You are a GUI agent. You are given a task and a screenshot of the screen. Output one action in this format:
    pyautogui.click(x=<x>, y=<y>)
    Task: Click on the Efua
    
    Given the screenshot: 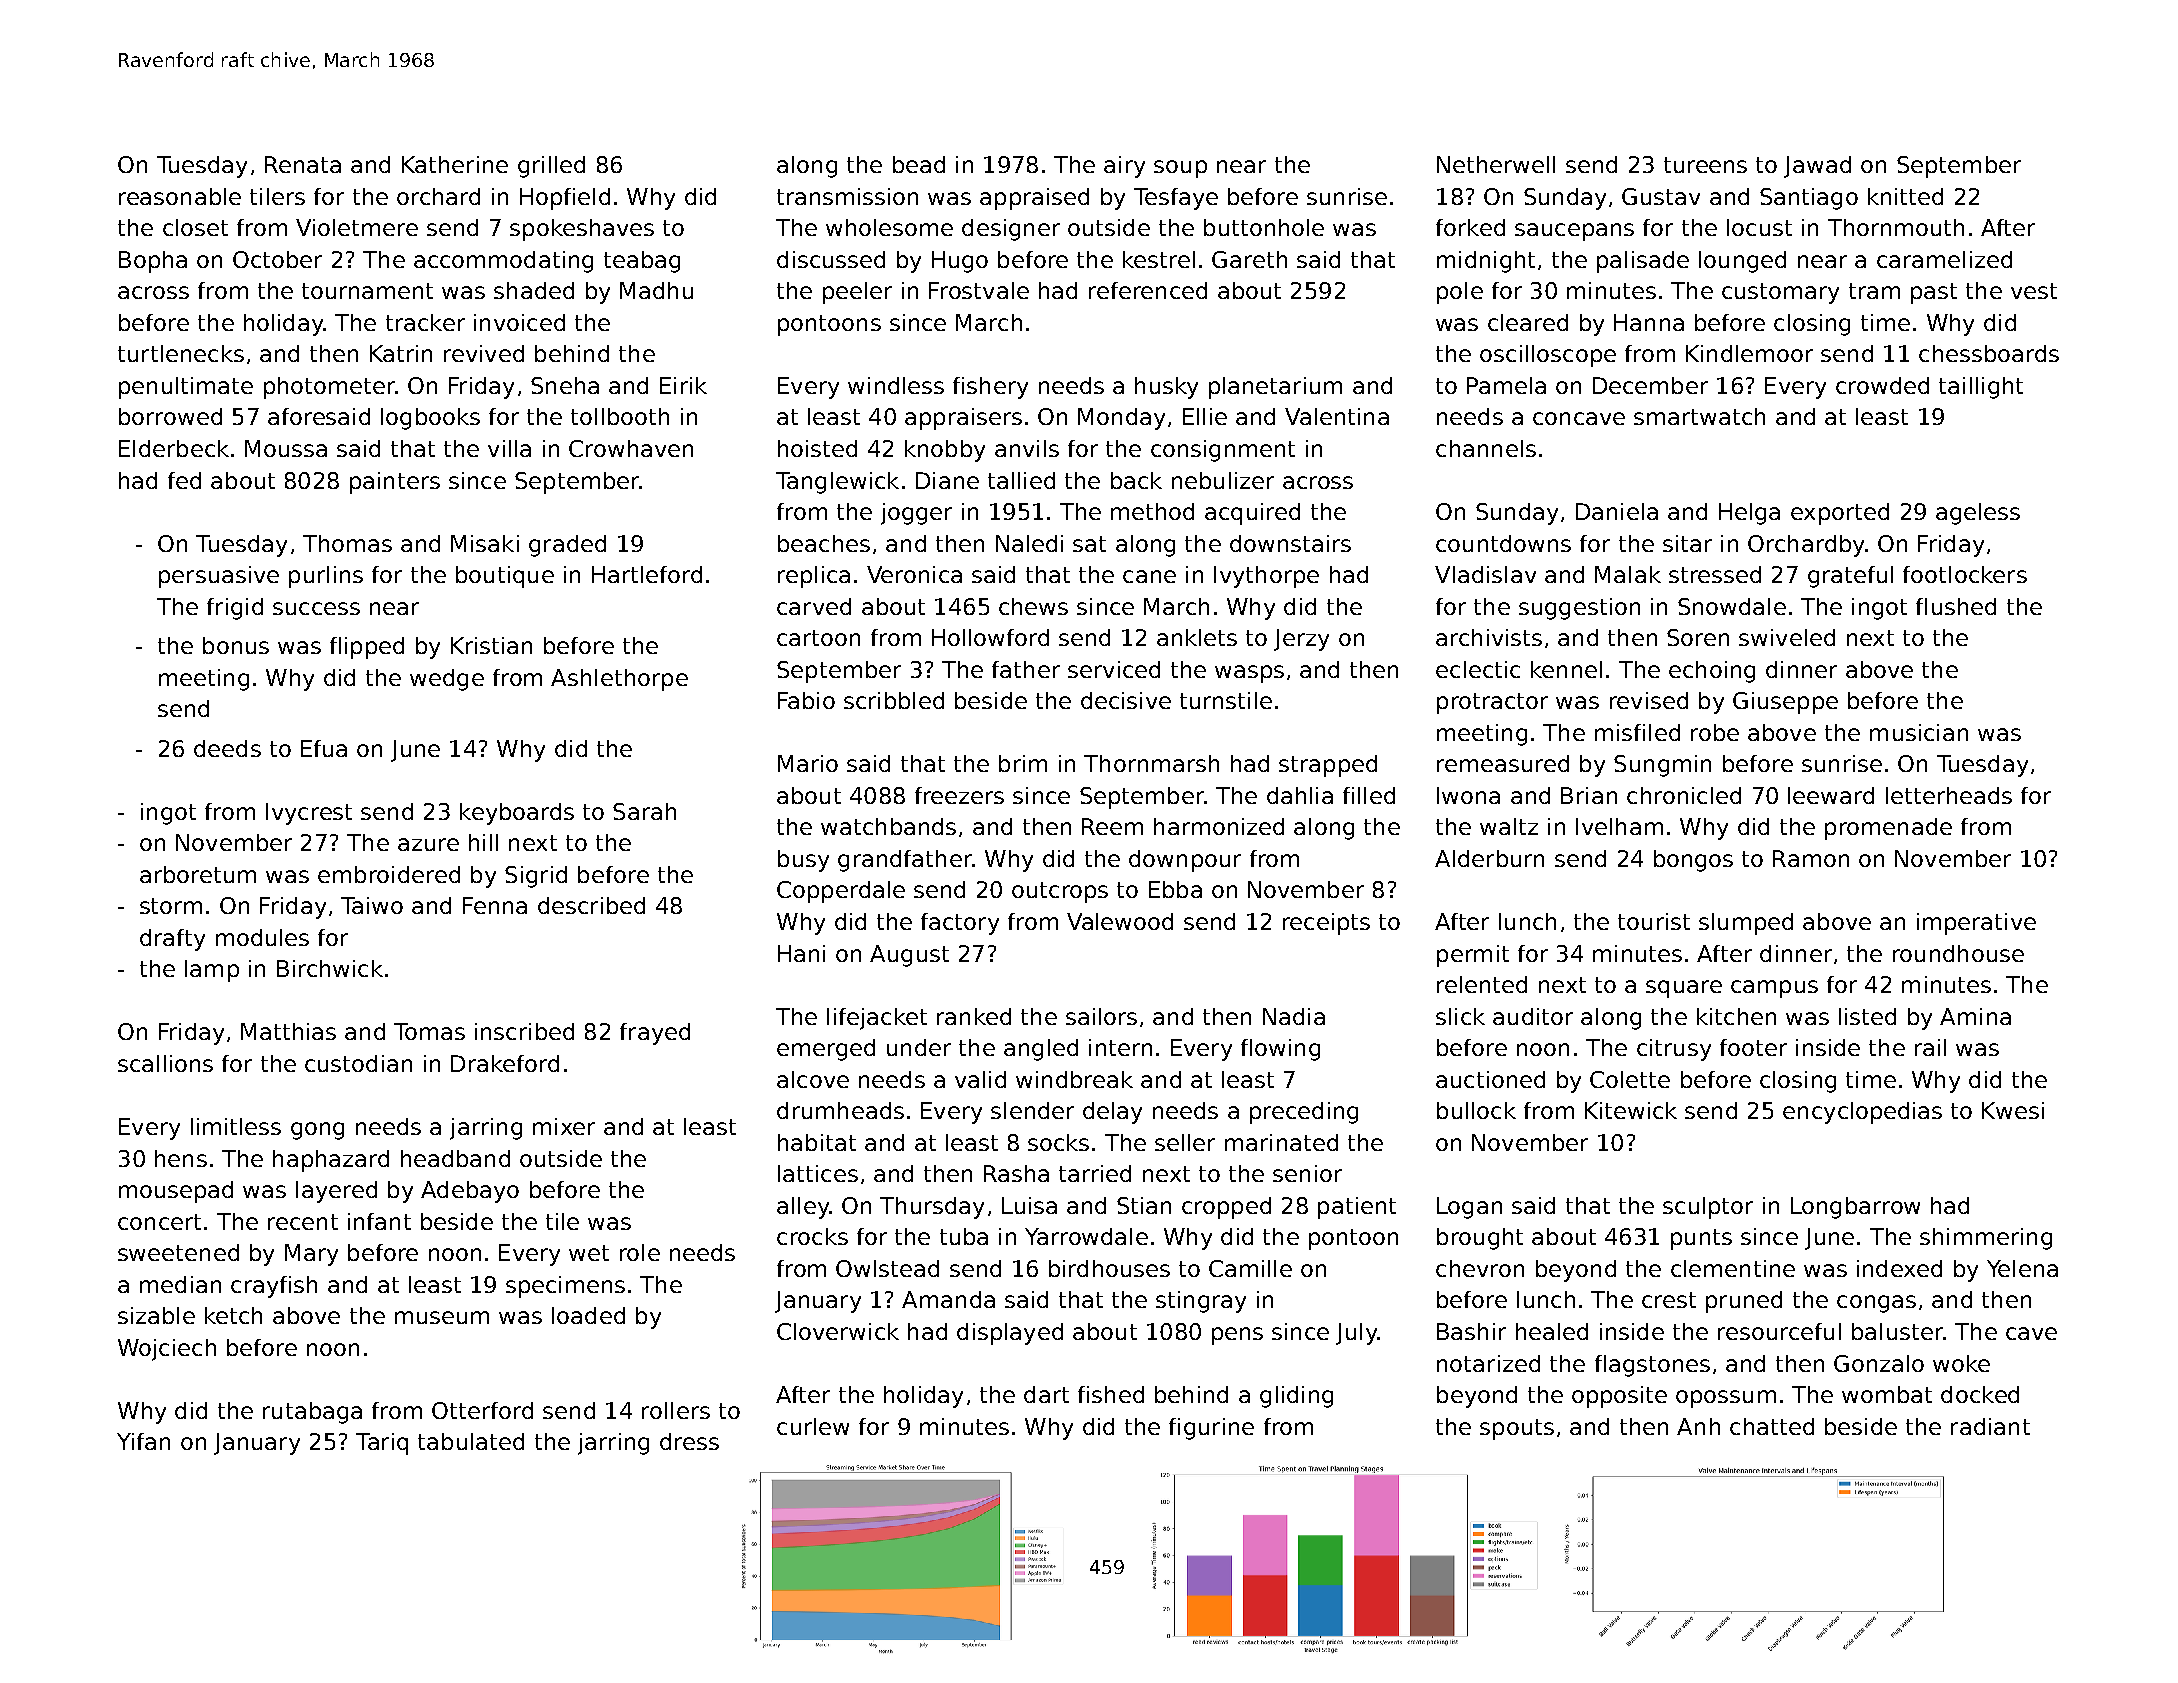 What is the action you would take?
    pyautogui.click(x=324, y=748)
